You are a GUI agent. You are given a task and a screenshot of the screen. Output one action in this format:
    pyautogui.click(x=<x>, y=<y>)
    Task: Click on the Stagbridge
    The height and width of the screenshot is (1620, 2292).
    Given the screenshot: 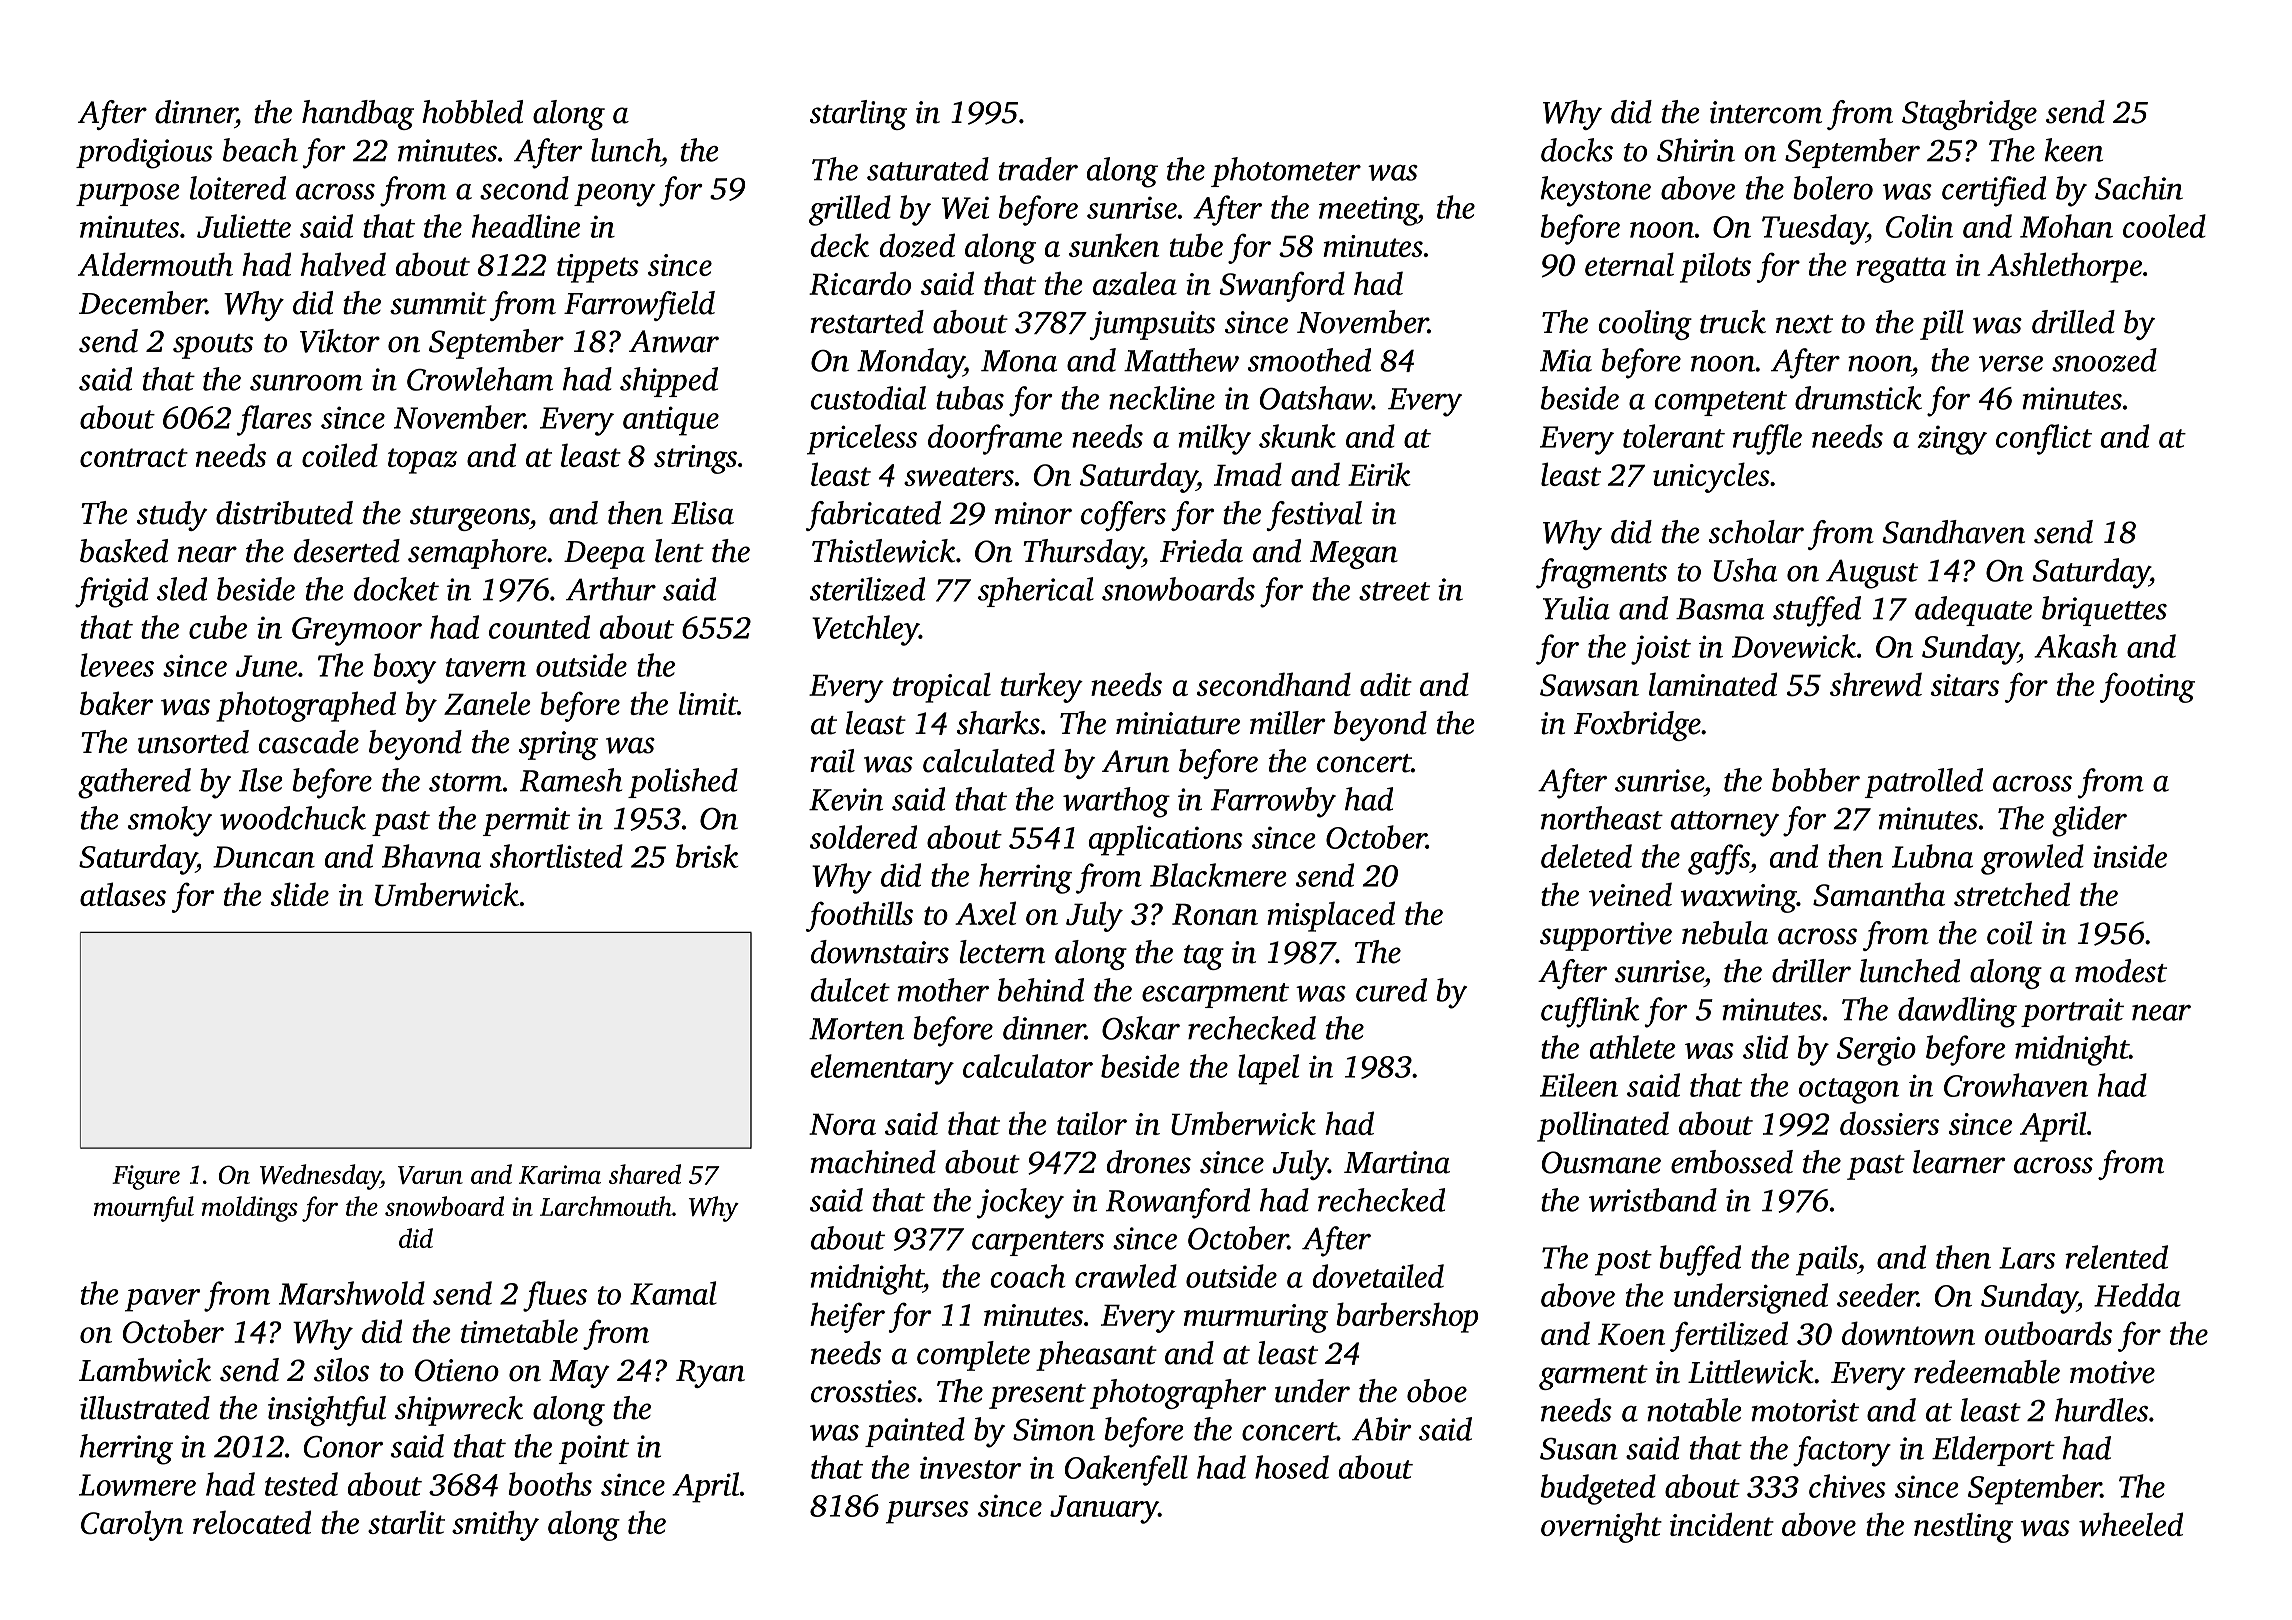 What is the action you would take?
    pyautogui.click(x=1969, y=115)
